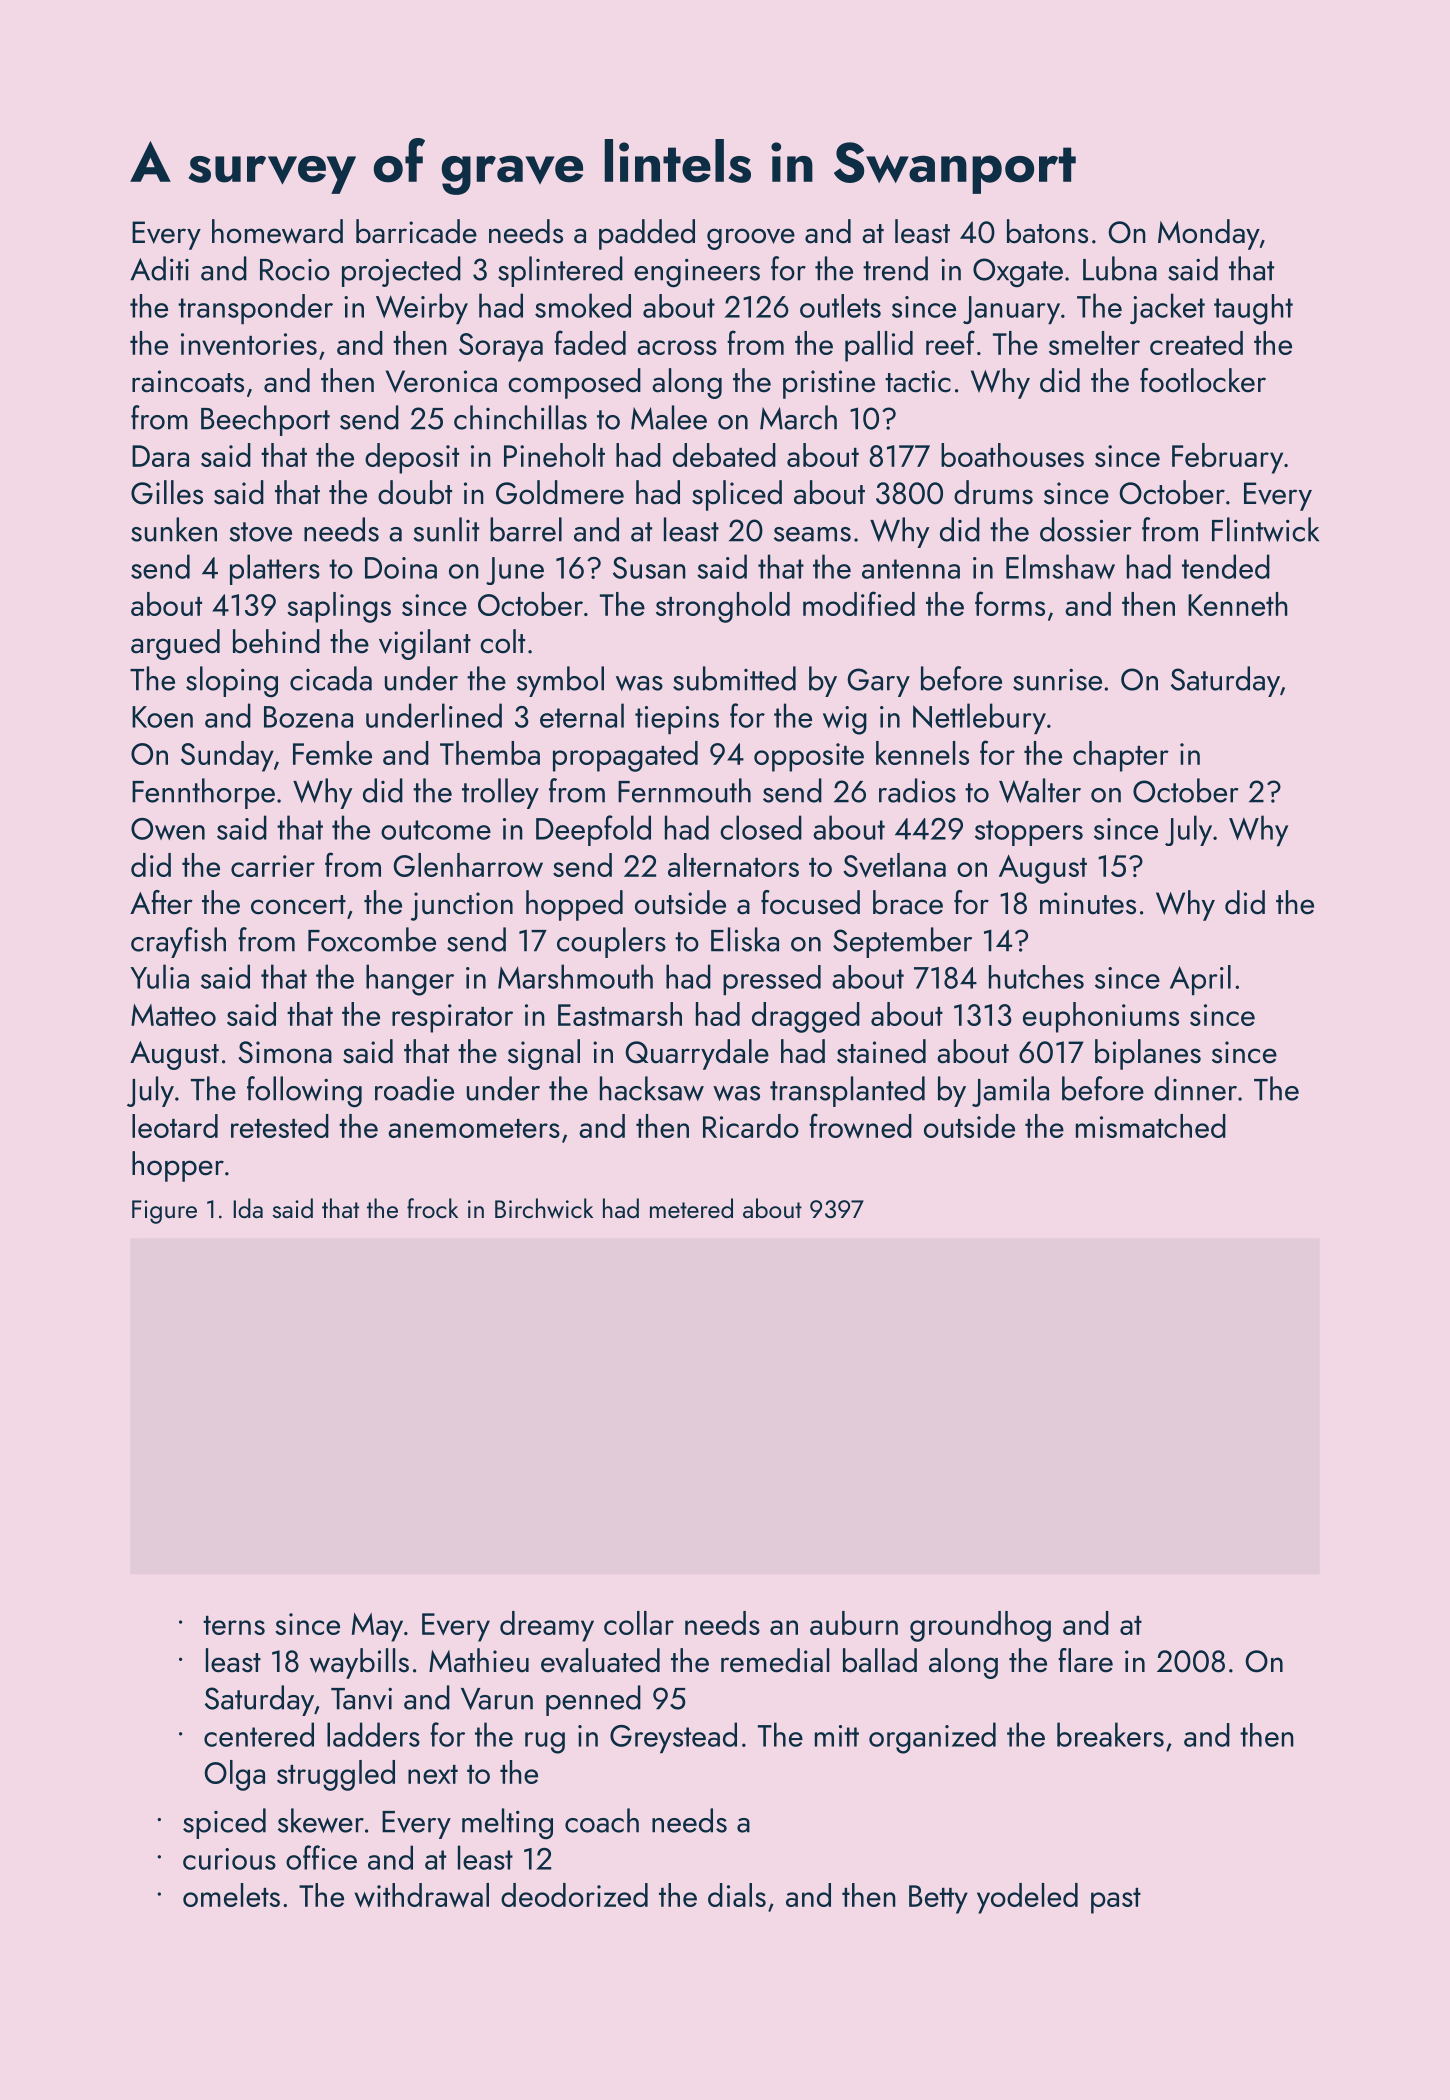 This page has height=2100, width=1450. I want to click on Simona, so click(285, 1052).
